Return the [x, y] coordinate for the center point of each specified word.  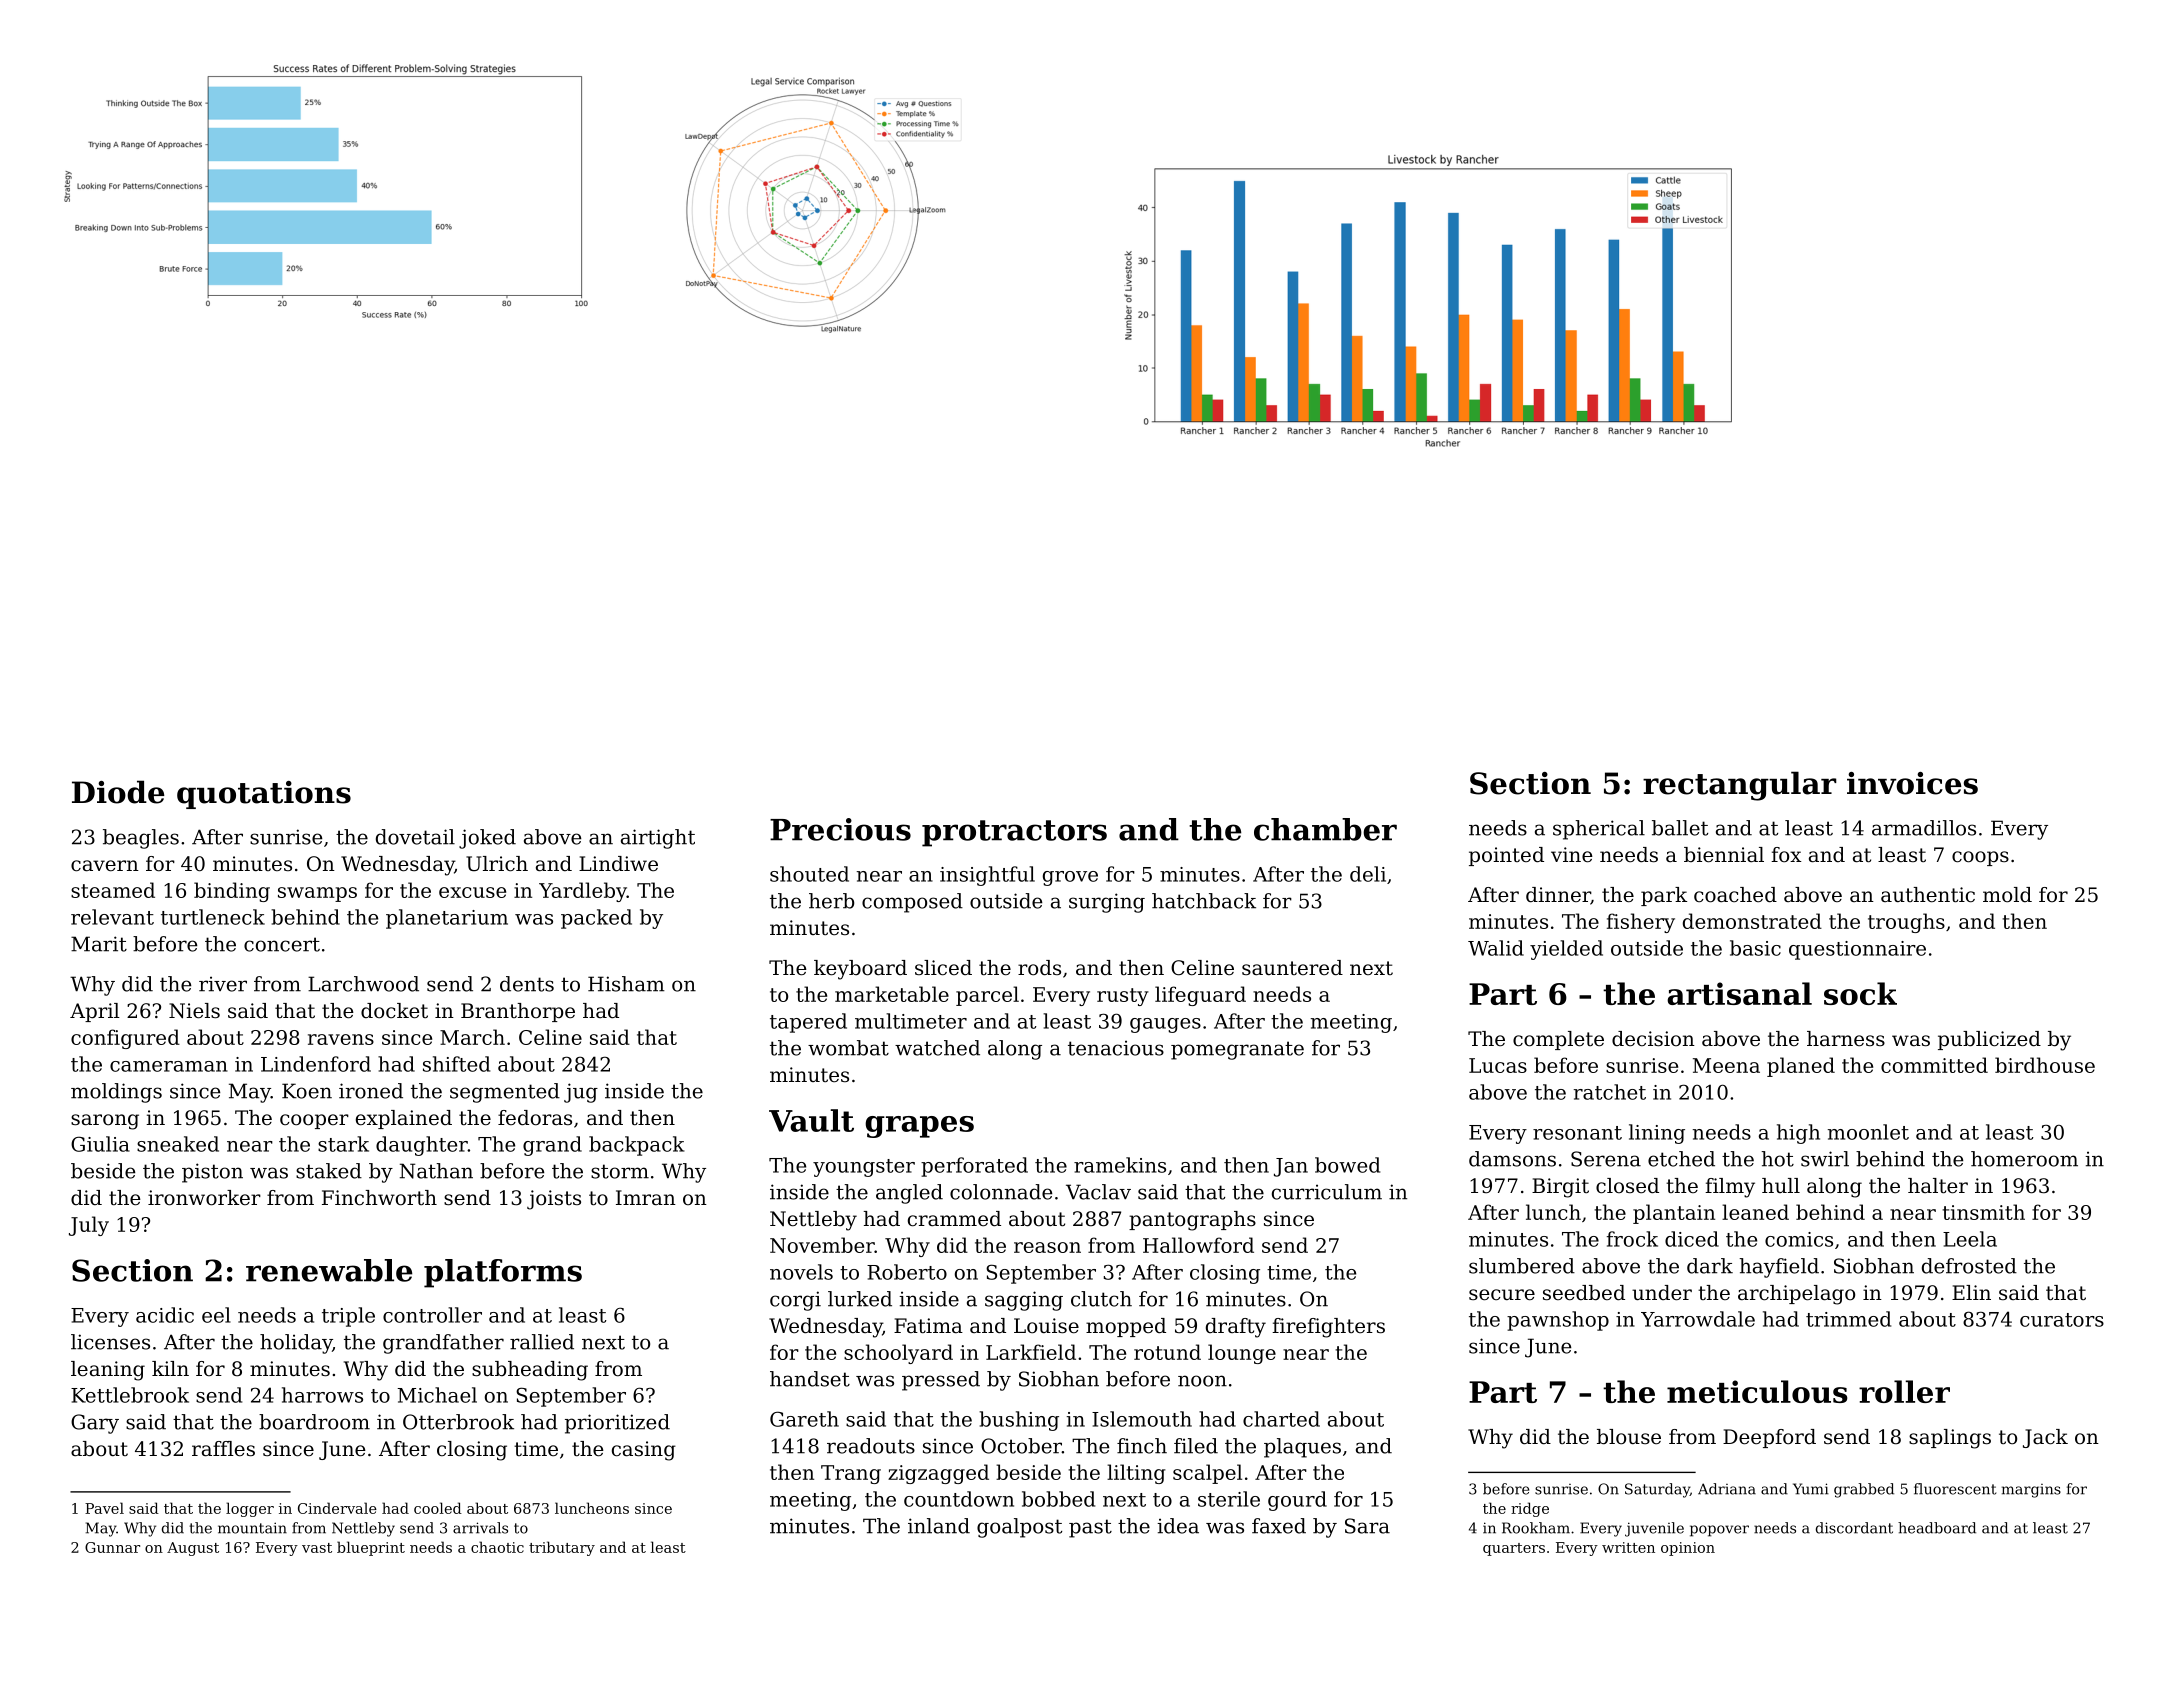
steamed [113, 890]
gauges [1165, 1025]
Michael [437, 1395]
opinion [1688, 1549]
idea [1178, 1526]
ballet [1680, 828]
